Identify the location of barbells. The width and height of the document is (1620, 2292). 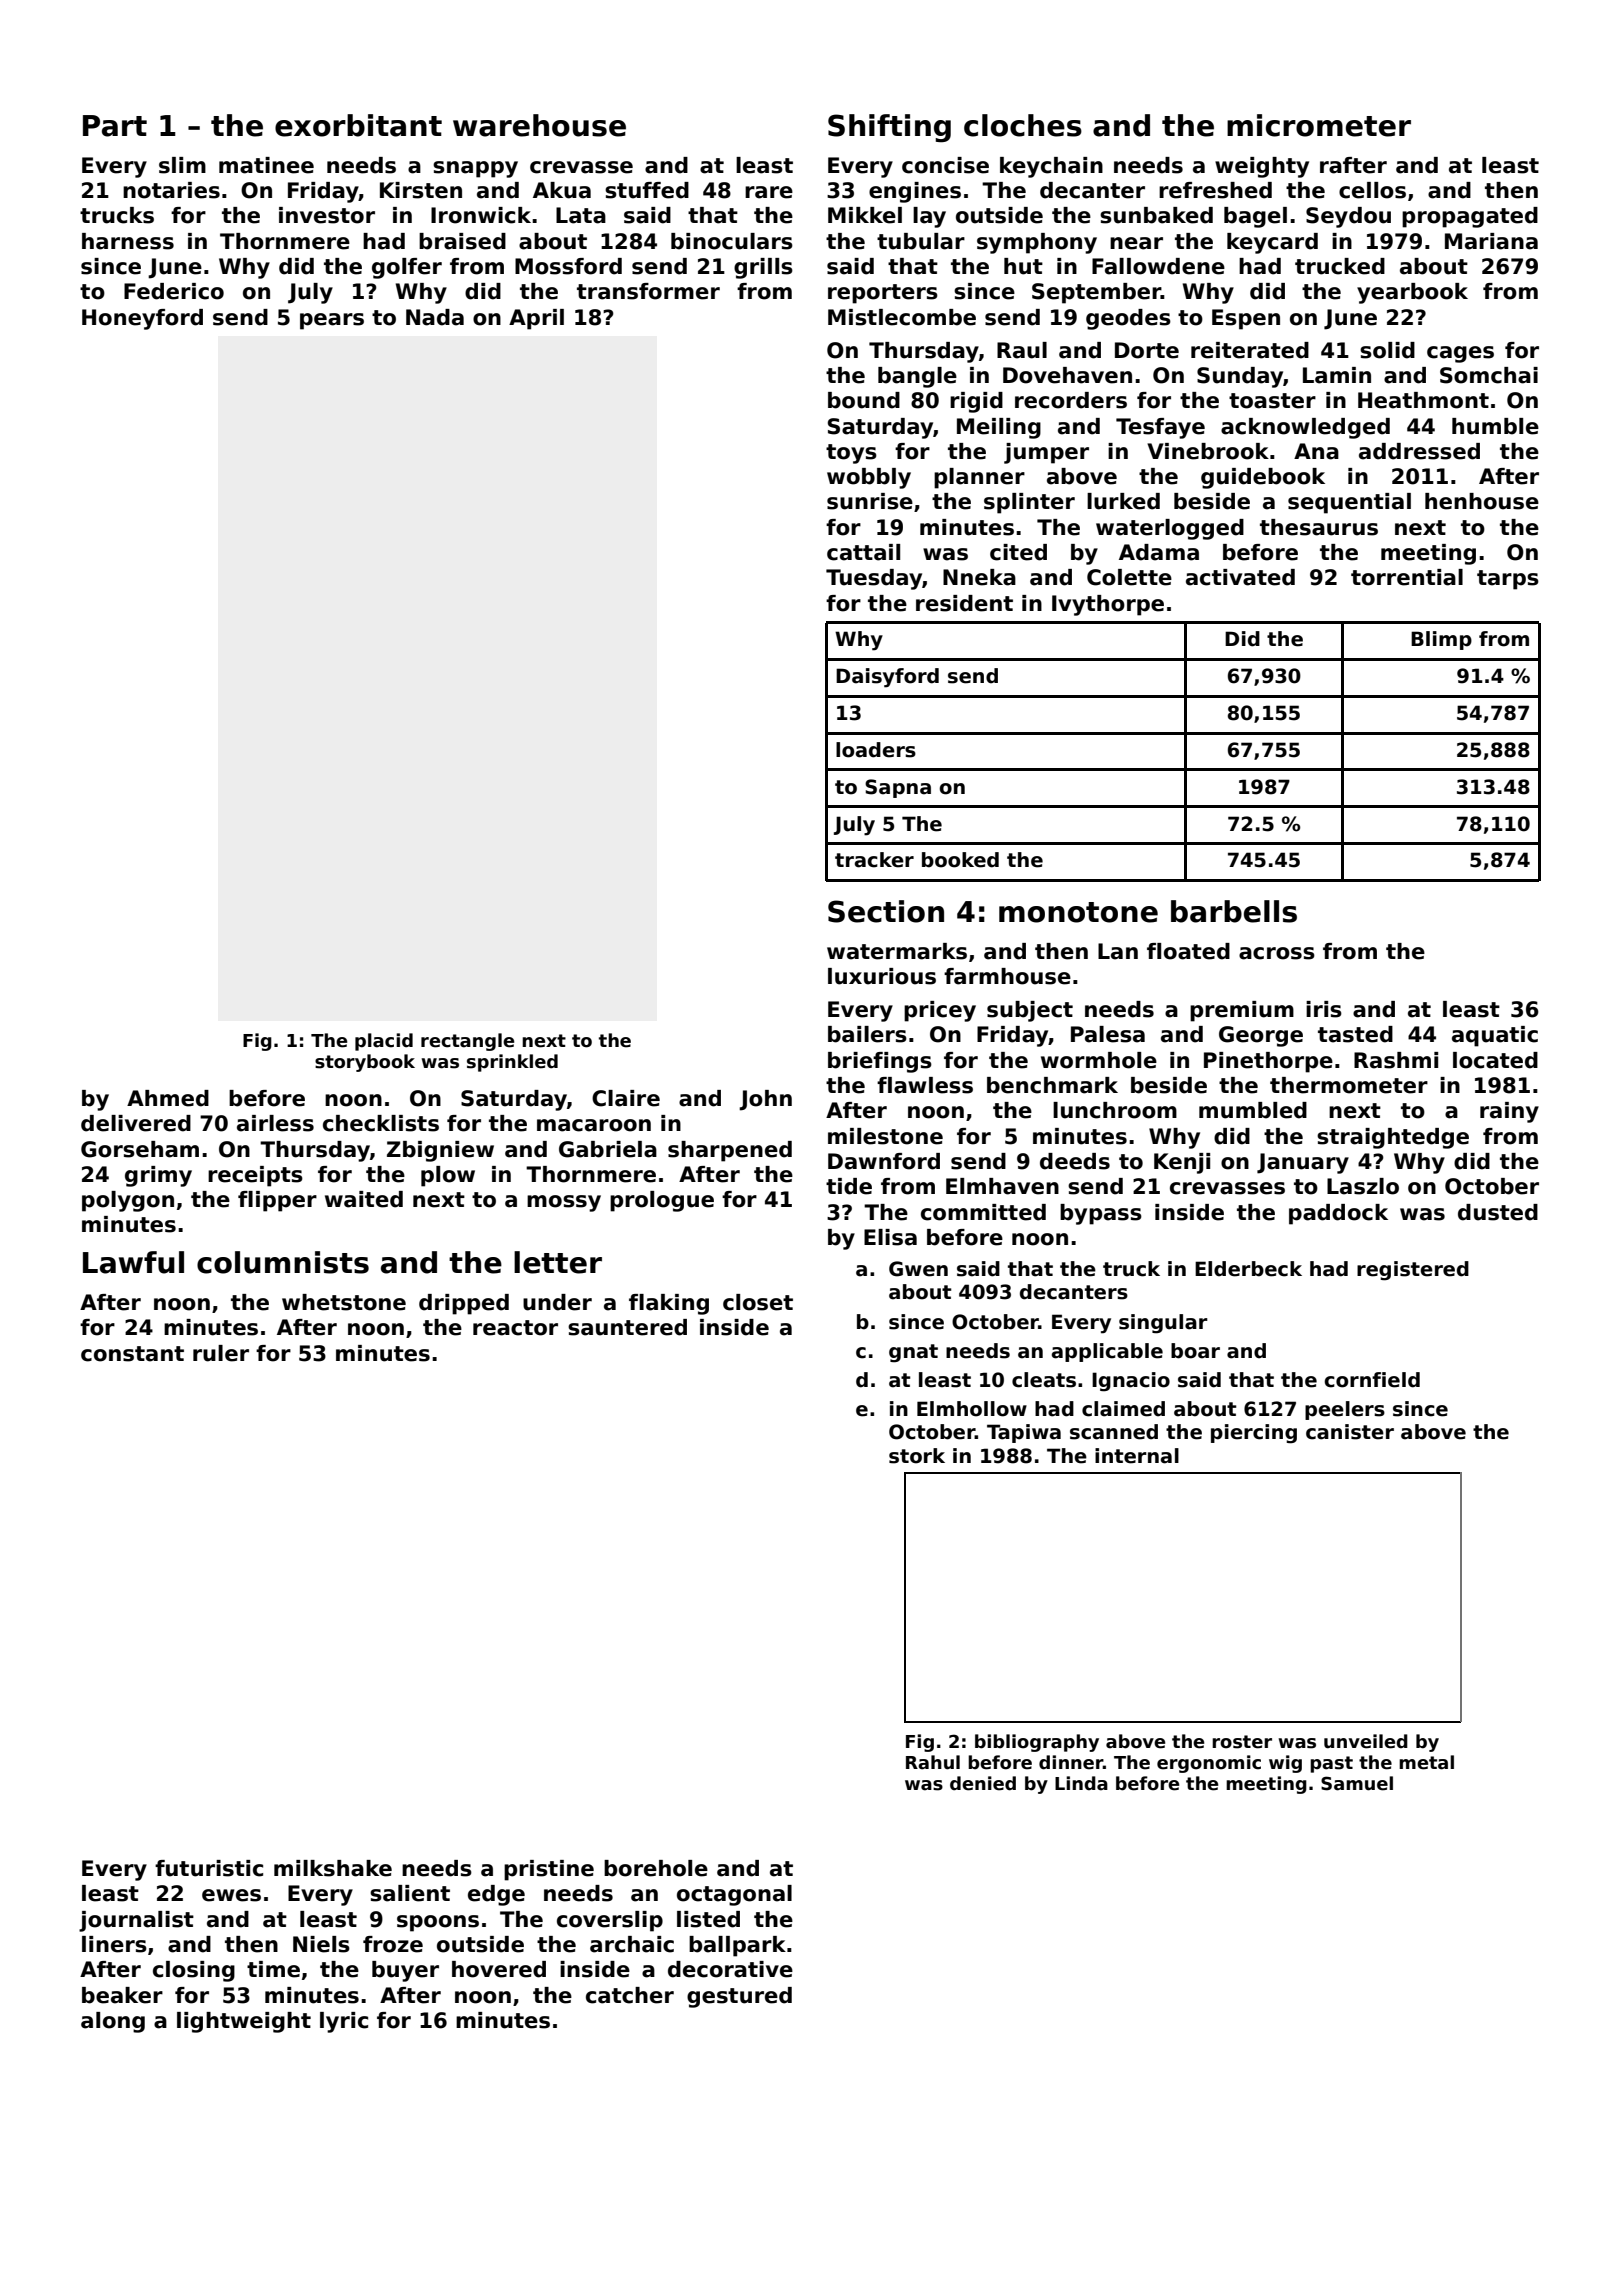
(1234, 911).
